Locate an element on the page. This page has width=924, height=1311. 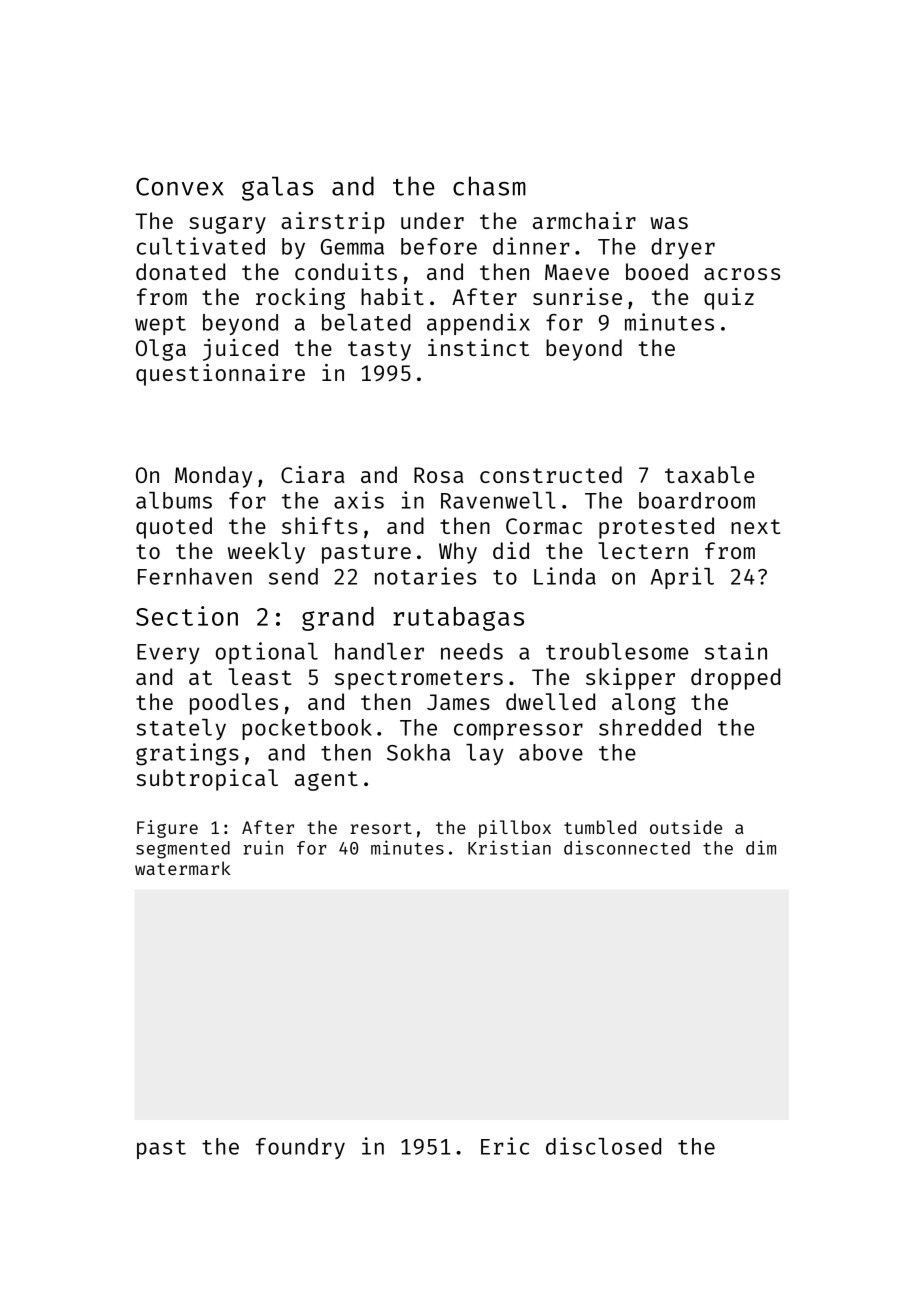
disclosed is located at coordinates (603, 1146).
